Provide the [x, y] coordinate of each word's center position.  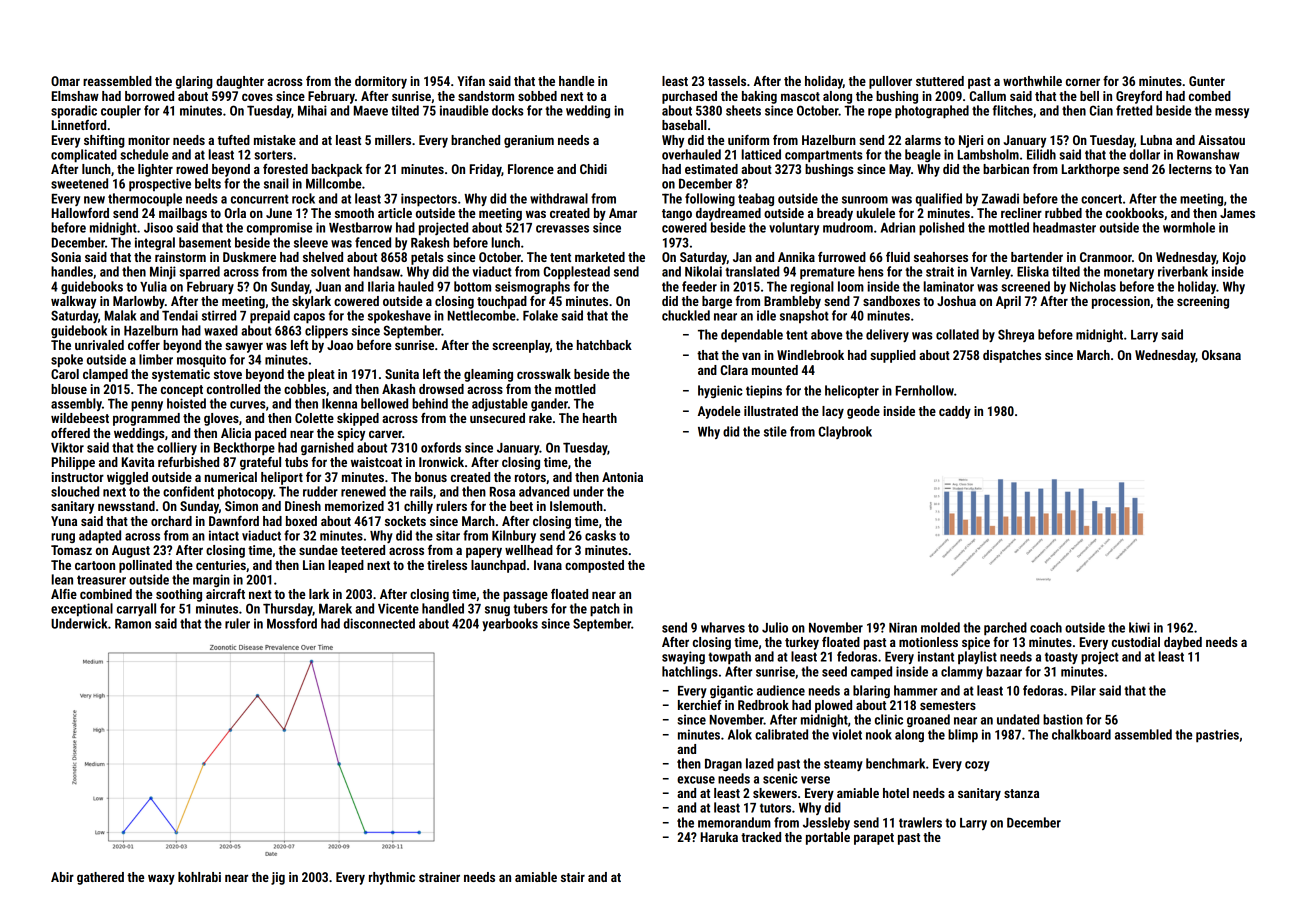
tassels [727, 81]
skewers [775, 793]
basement [205, 242]
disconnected [379, 623]
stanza [1021, 793]
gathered [100, 878]
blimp [963, 735]
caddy [955, 412]
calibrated [781, 734]
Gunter [1207, 81]
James [1237, 213]
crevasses [562, 229]
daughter [240, 82]
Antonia [622, 477]
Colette [314, 418]
